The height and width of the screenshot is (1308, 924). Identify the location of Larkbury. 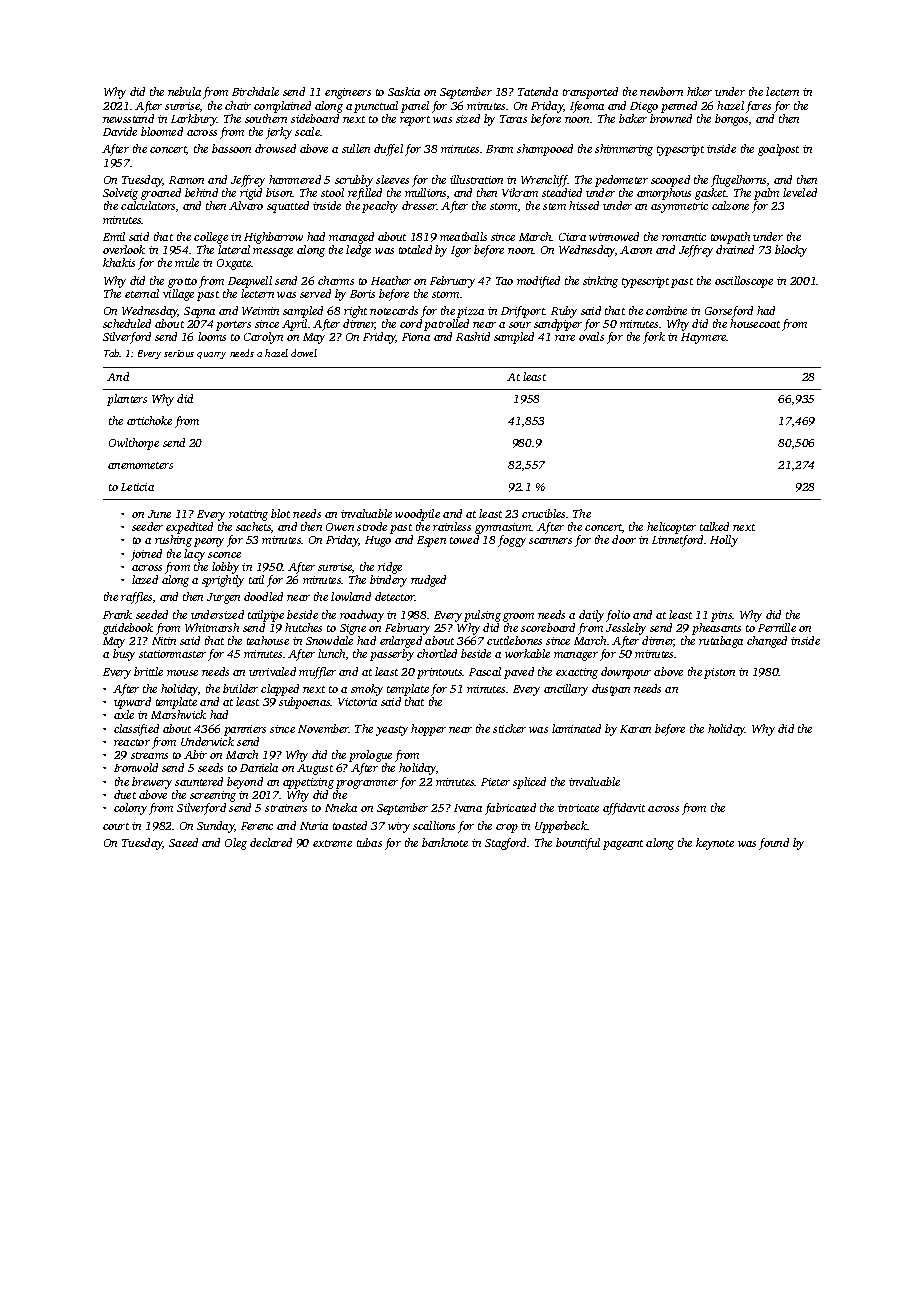
(194, 120).
